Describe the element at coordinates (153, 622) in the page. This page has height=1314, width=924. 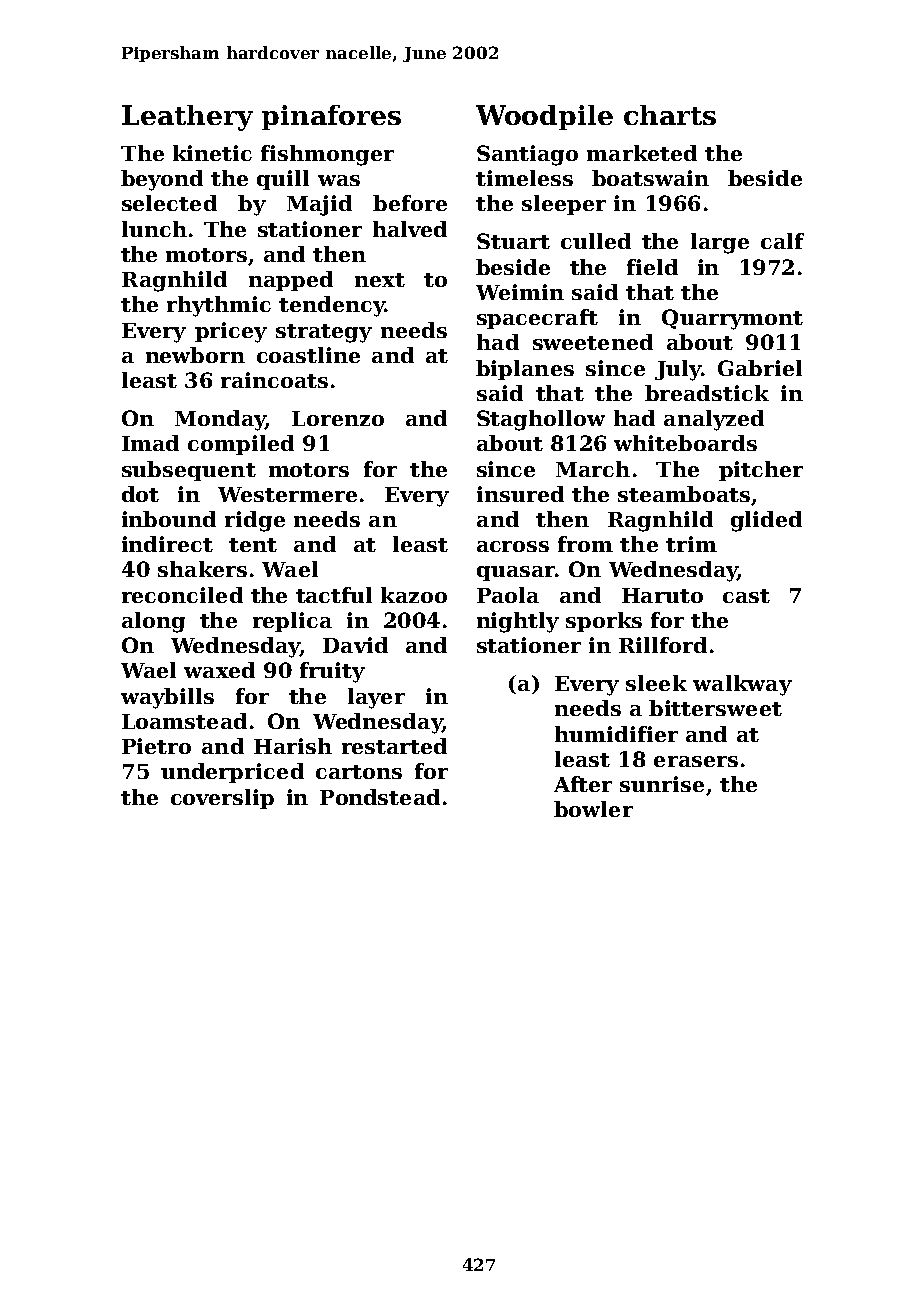
I see `along` at that location.
